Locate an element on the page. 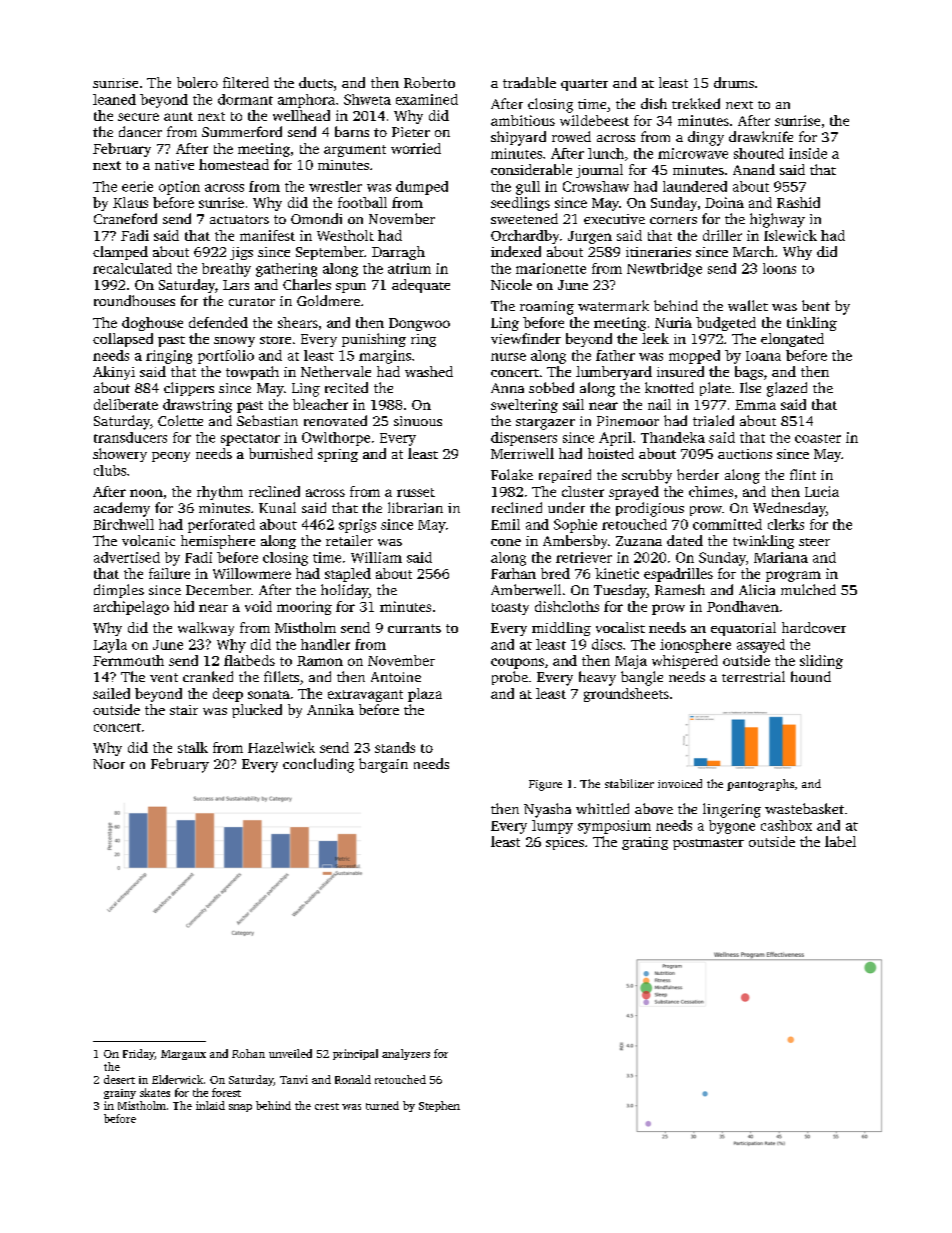 This page has width=952, height=1233. postmaster is located at coordinates (708, 844).
